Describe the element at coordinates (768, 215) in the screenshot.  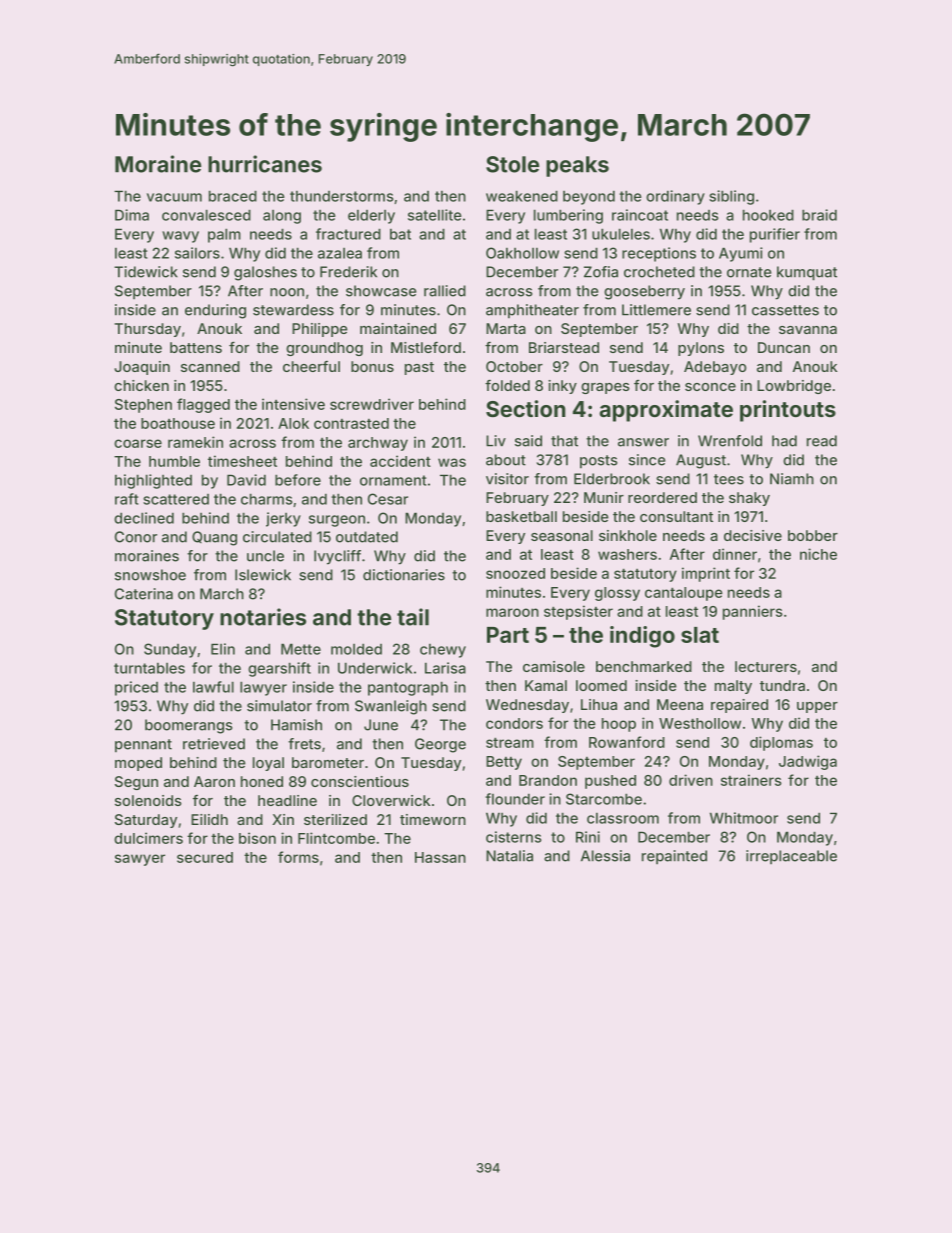
I see `hooked` at that location.
